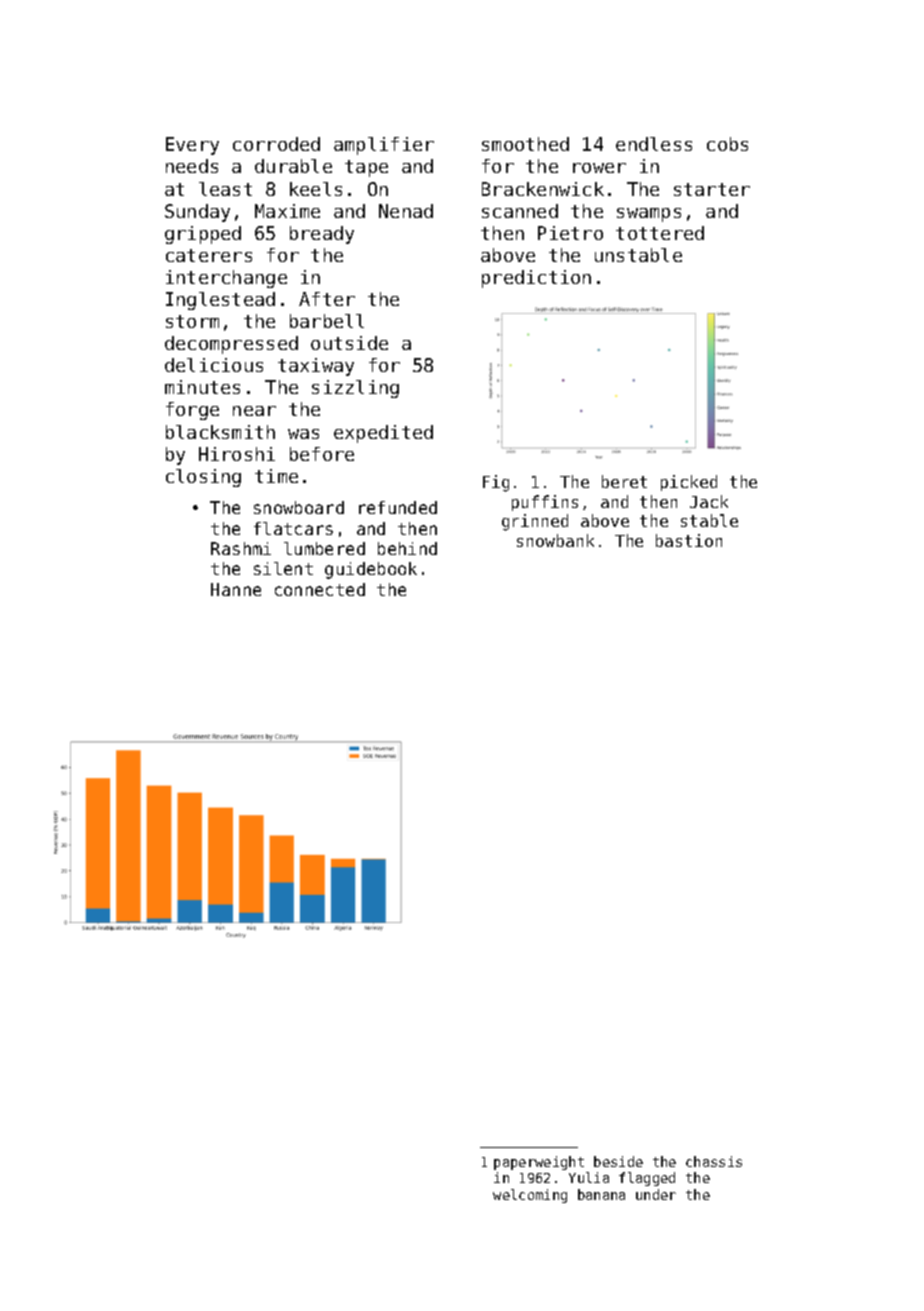  What do you see at coordinates (276, 144) in the screenshot?
I see `corroded` at bounding box center [276, 144].
